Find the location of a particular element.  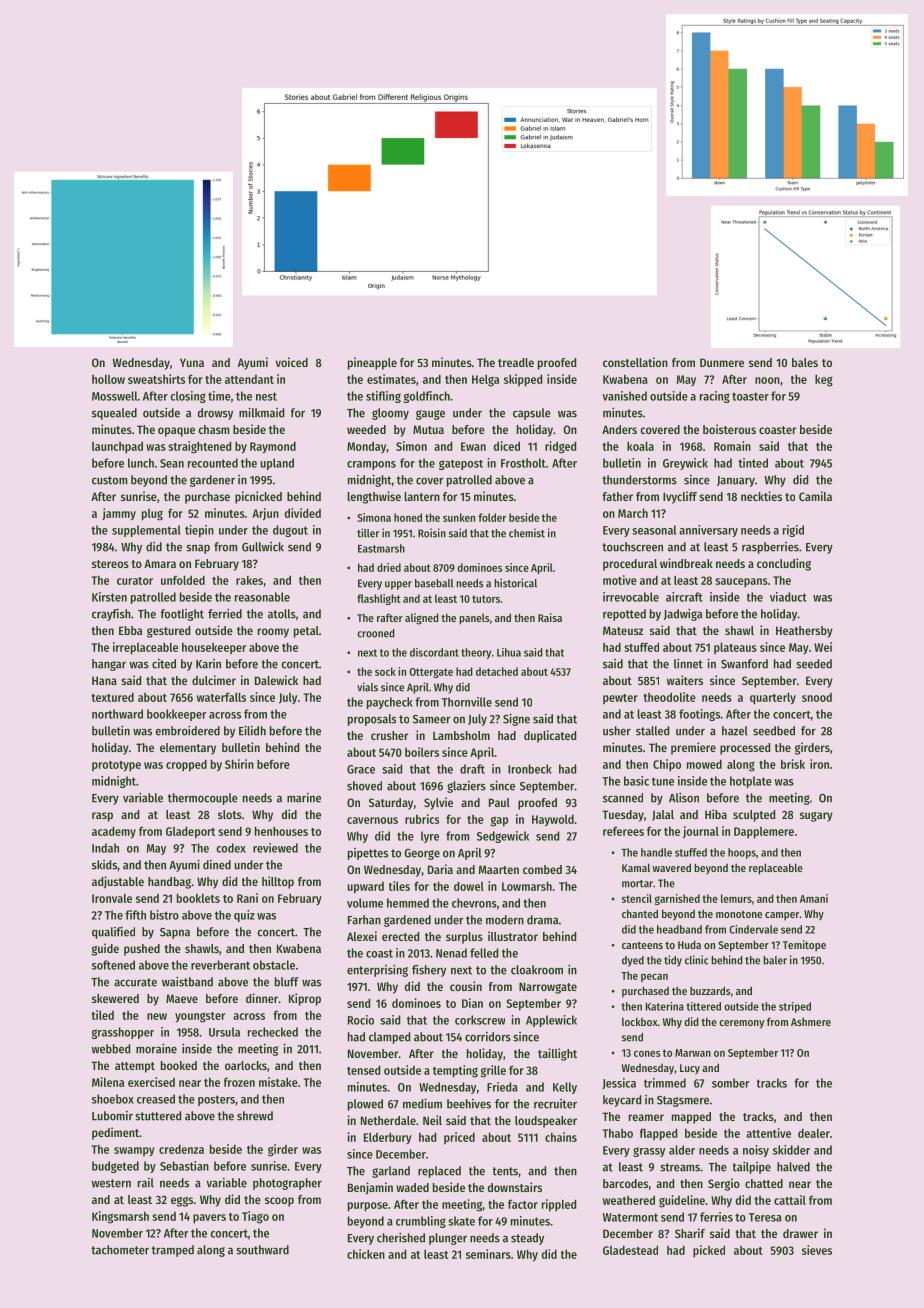

academy is located at coordinates (114, 832).
